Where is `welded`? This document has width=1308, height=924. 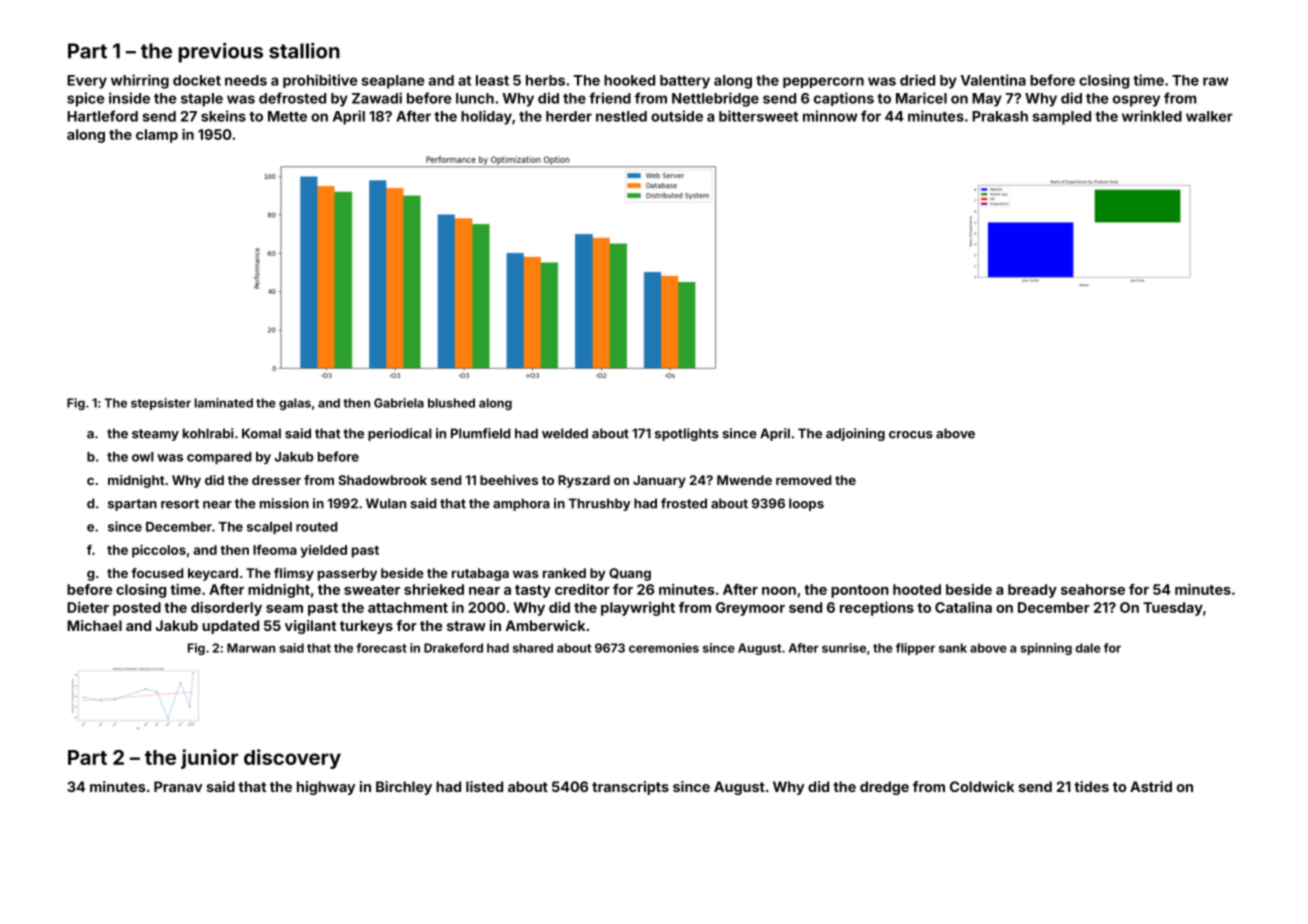 welded is located at coordinates (565, 433).
